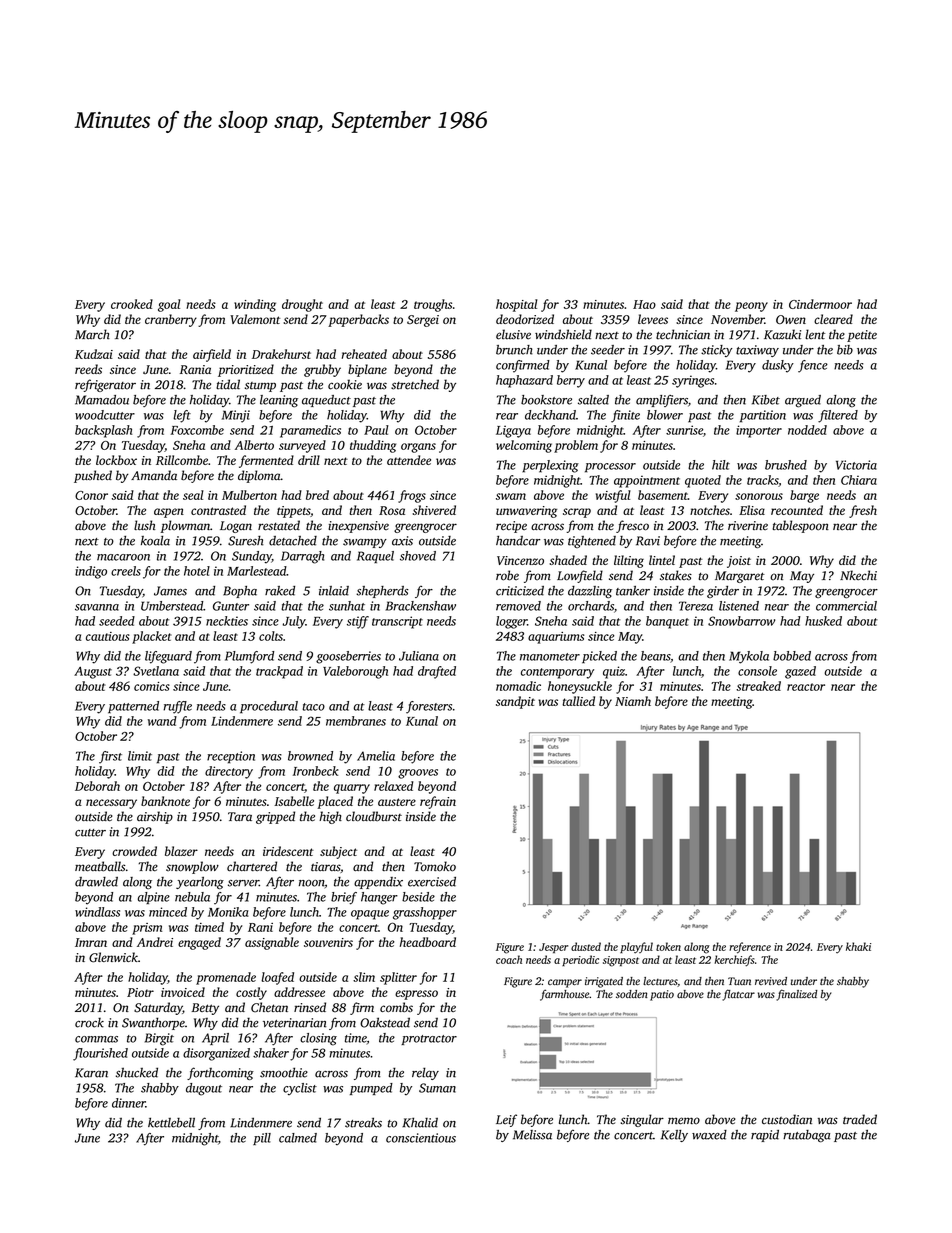 This screenshot has height=1233, width=952. Describe the element at coordinates (564, 995) in the screenshot. I see `farmhouse` at that location.
